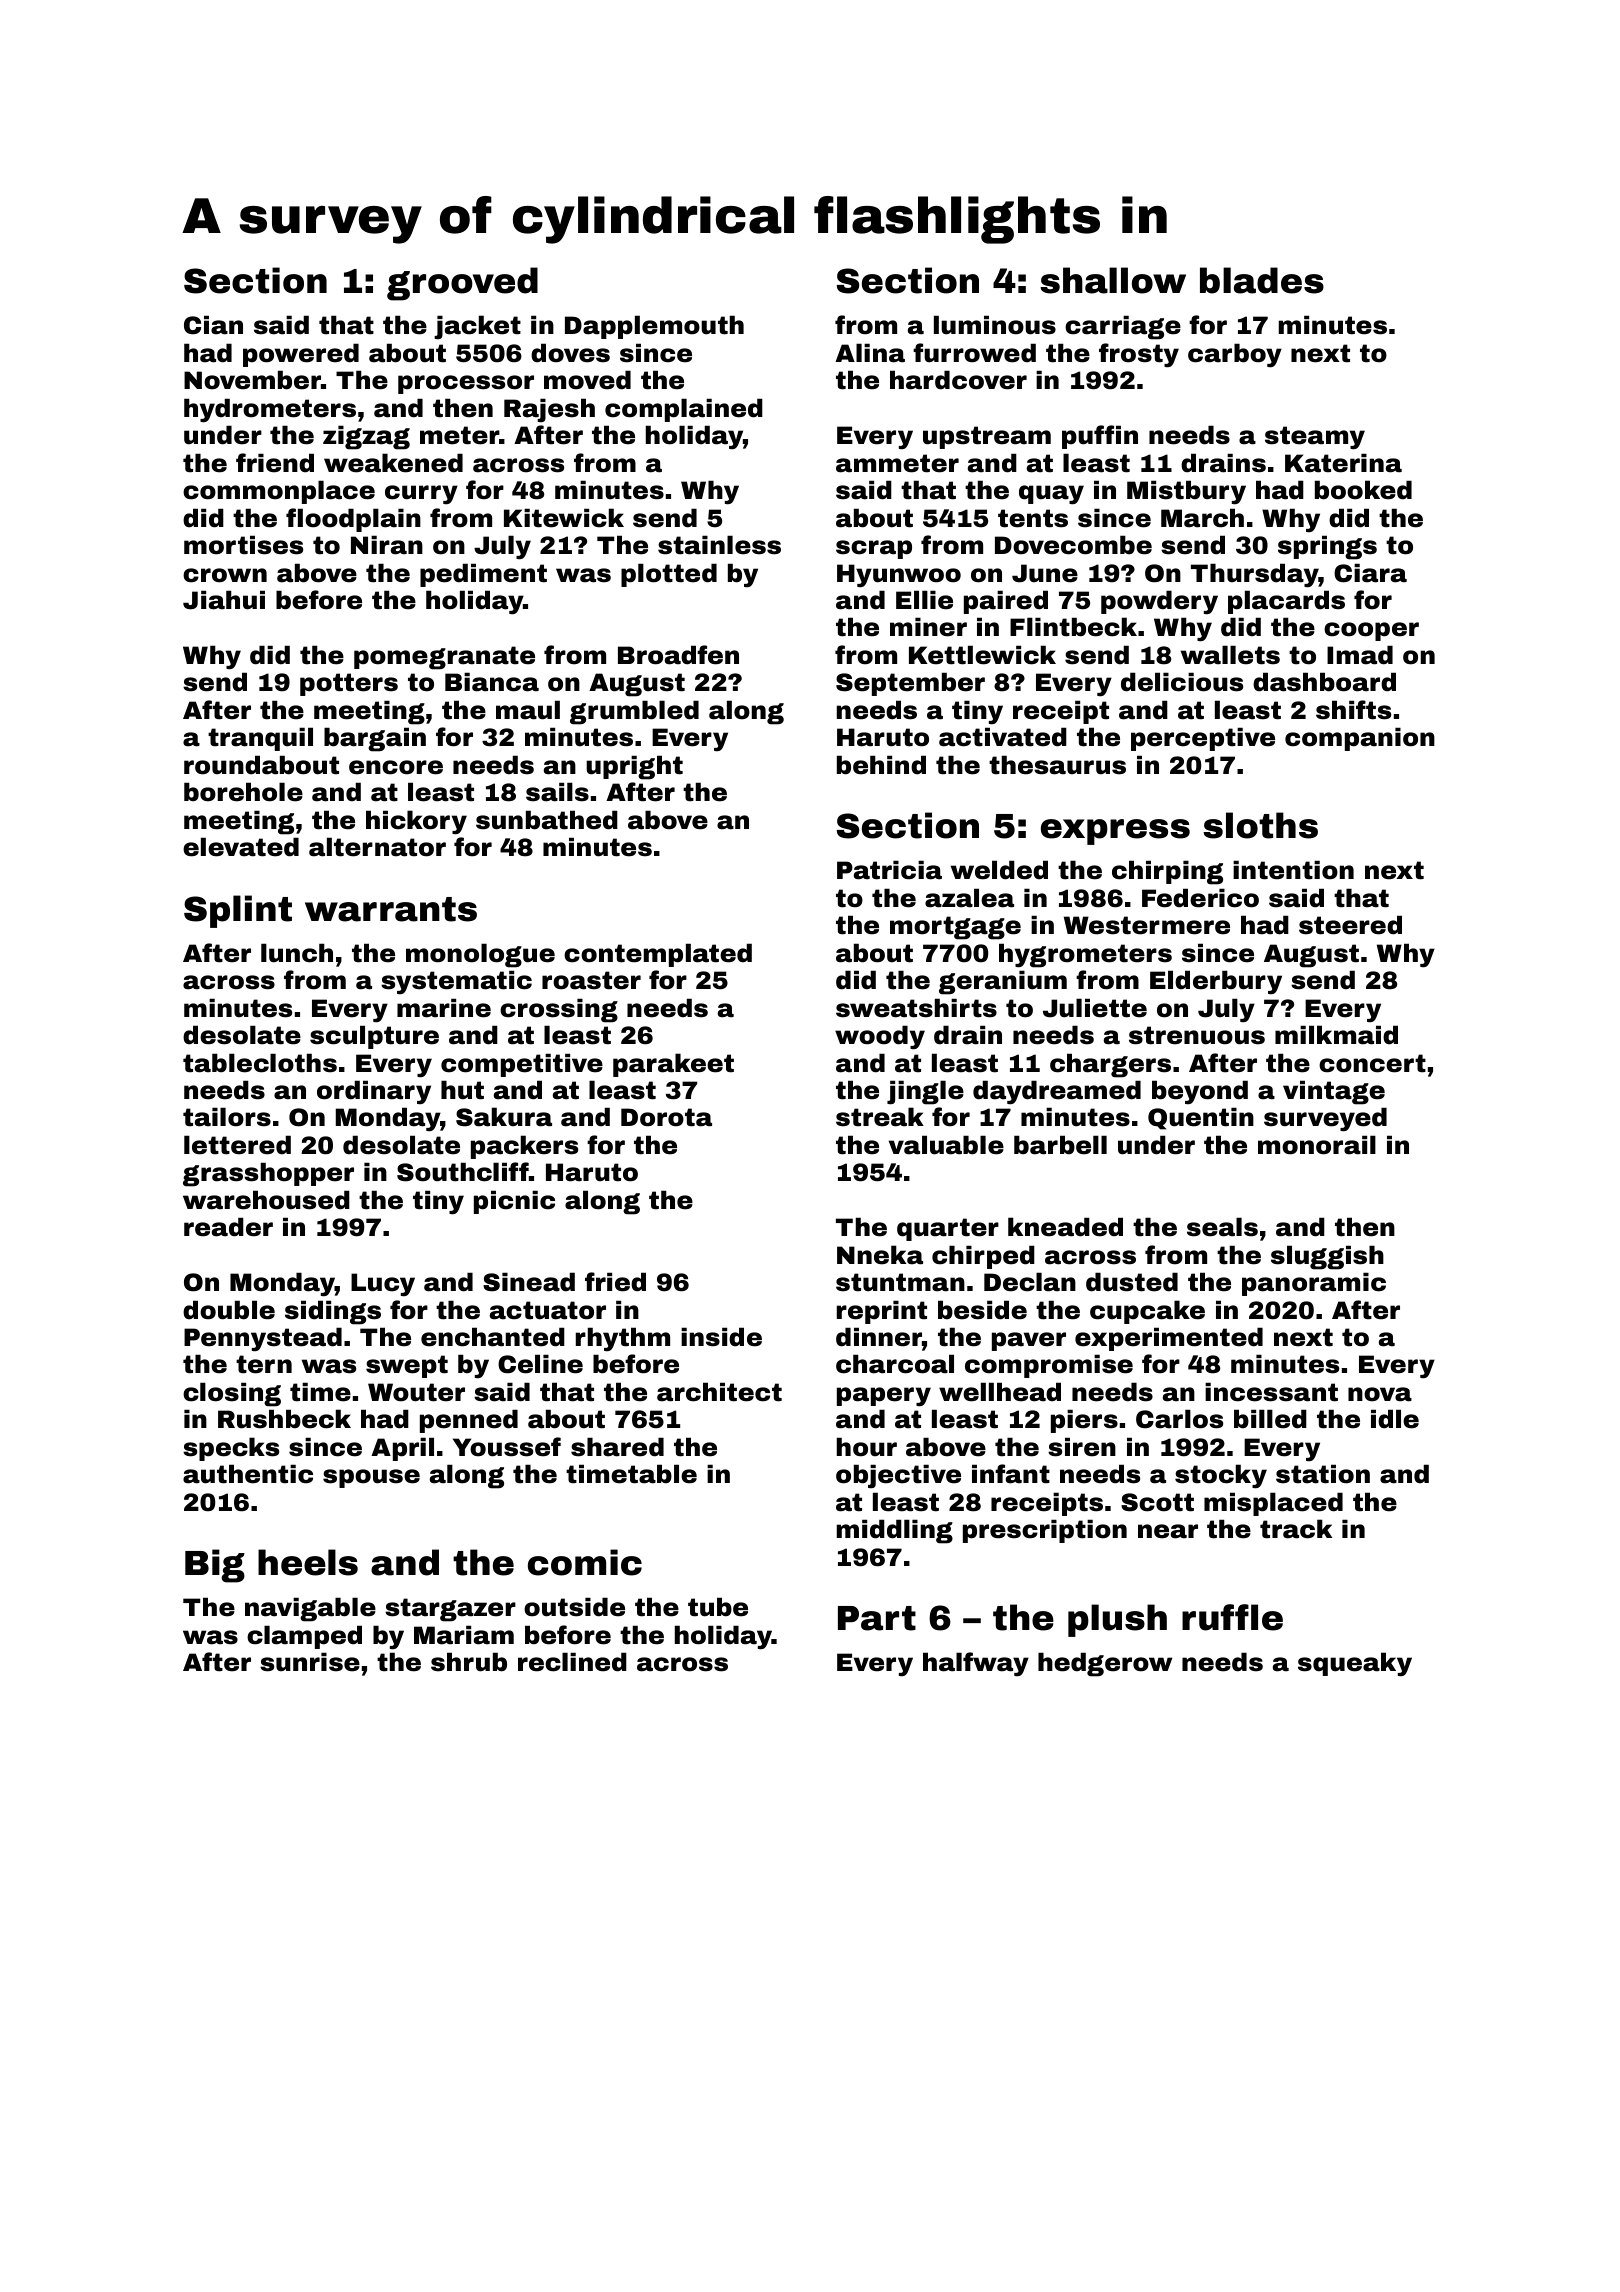 This screenshot has height=2292, width=1620. What do you see at coordinates (1113, 280) in the screenshot?
I see `shallow` at bounding box center [1113, 280].
